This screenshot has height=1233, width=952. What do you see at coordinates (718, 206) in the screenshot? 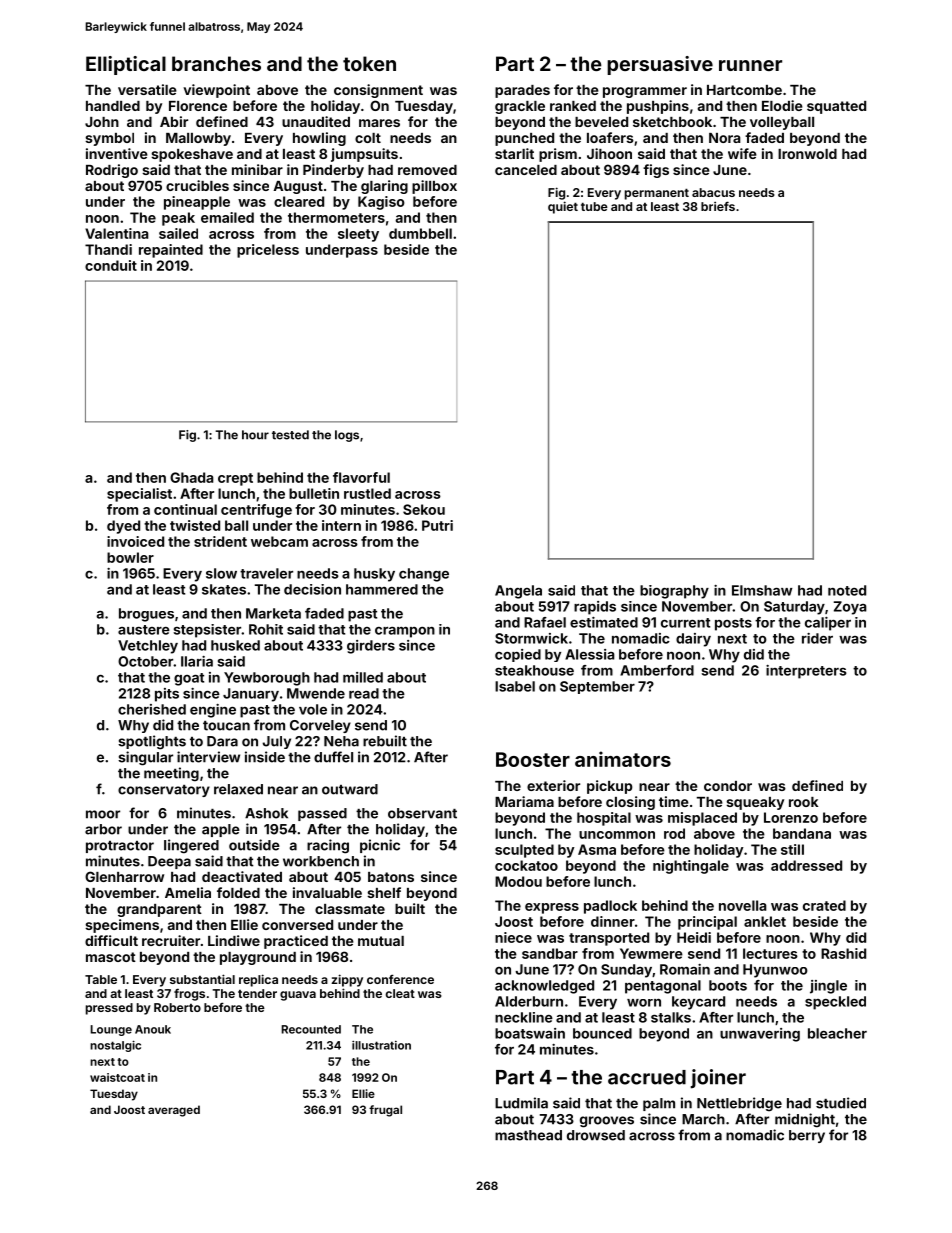
I see `briefs` at bounding box center [718, 206].
